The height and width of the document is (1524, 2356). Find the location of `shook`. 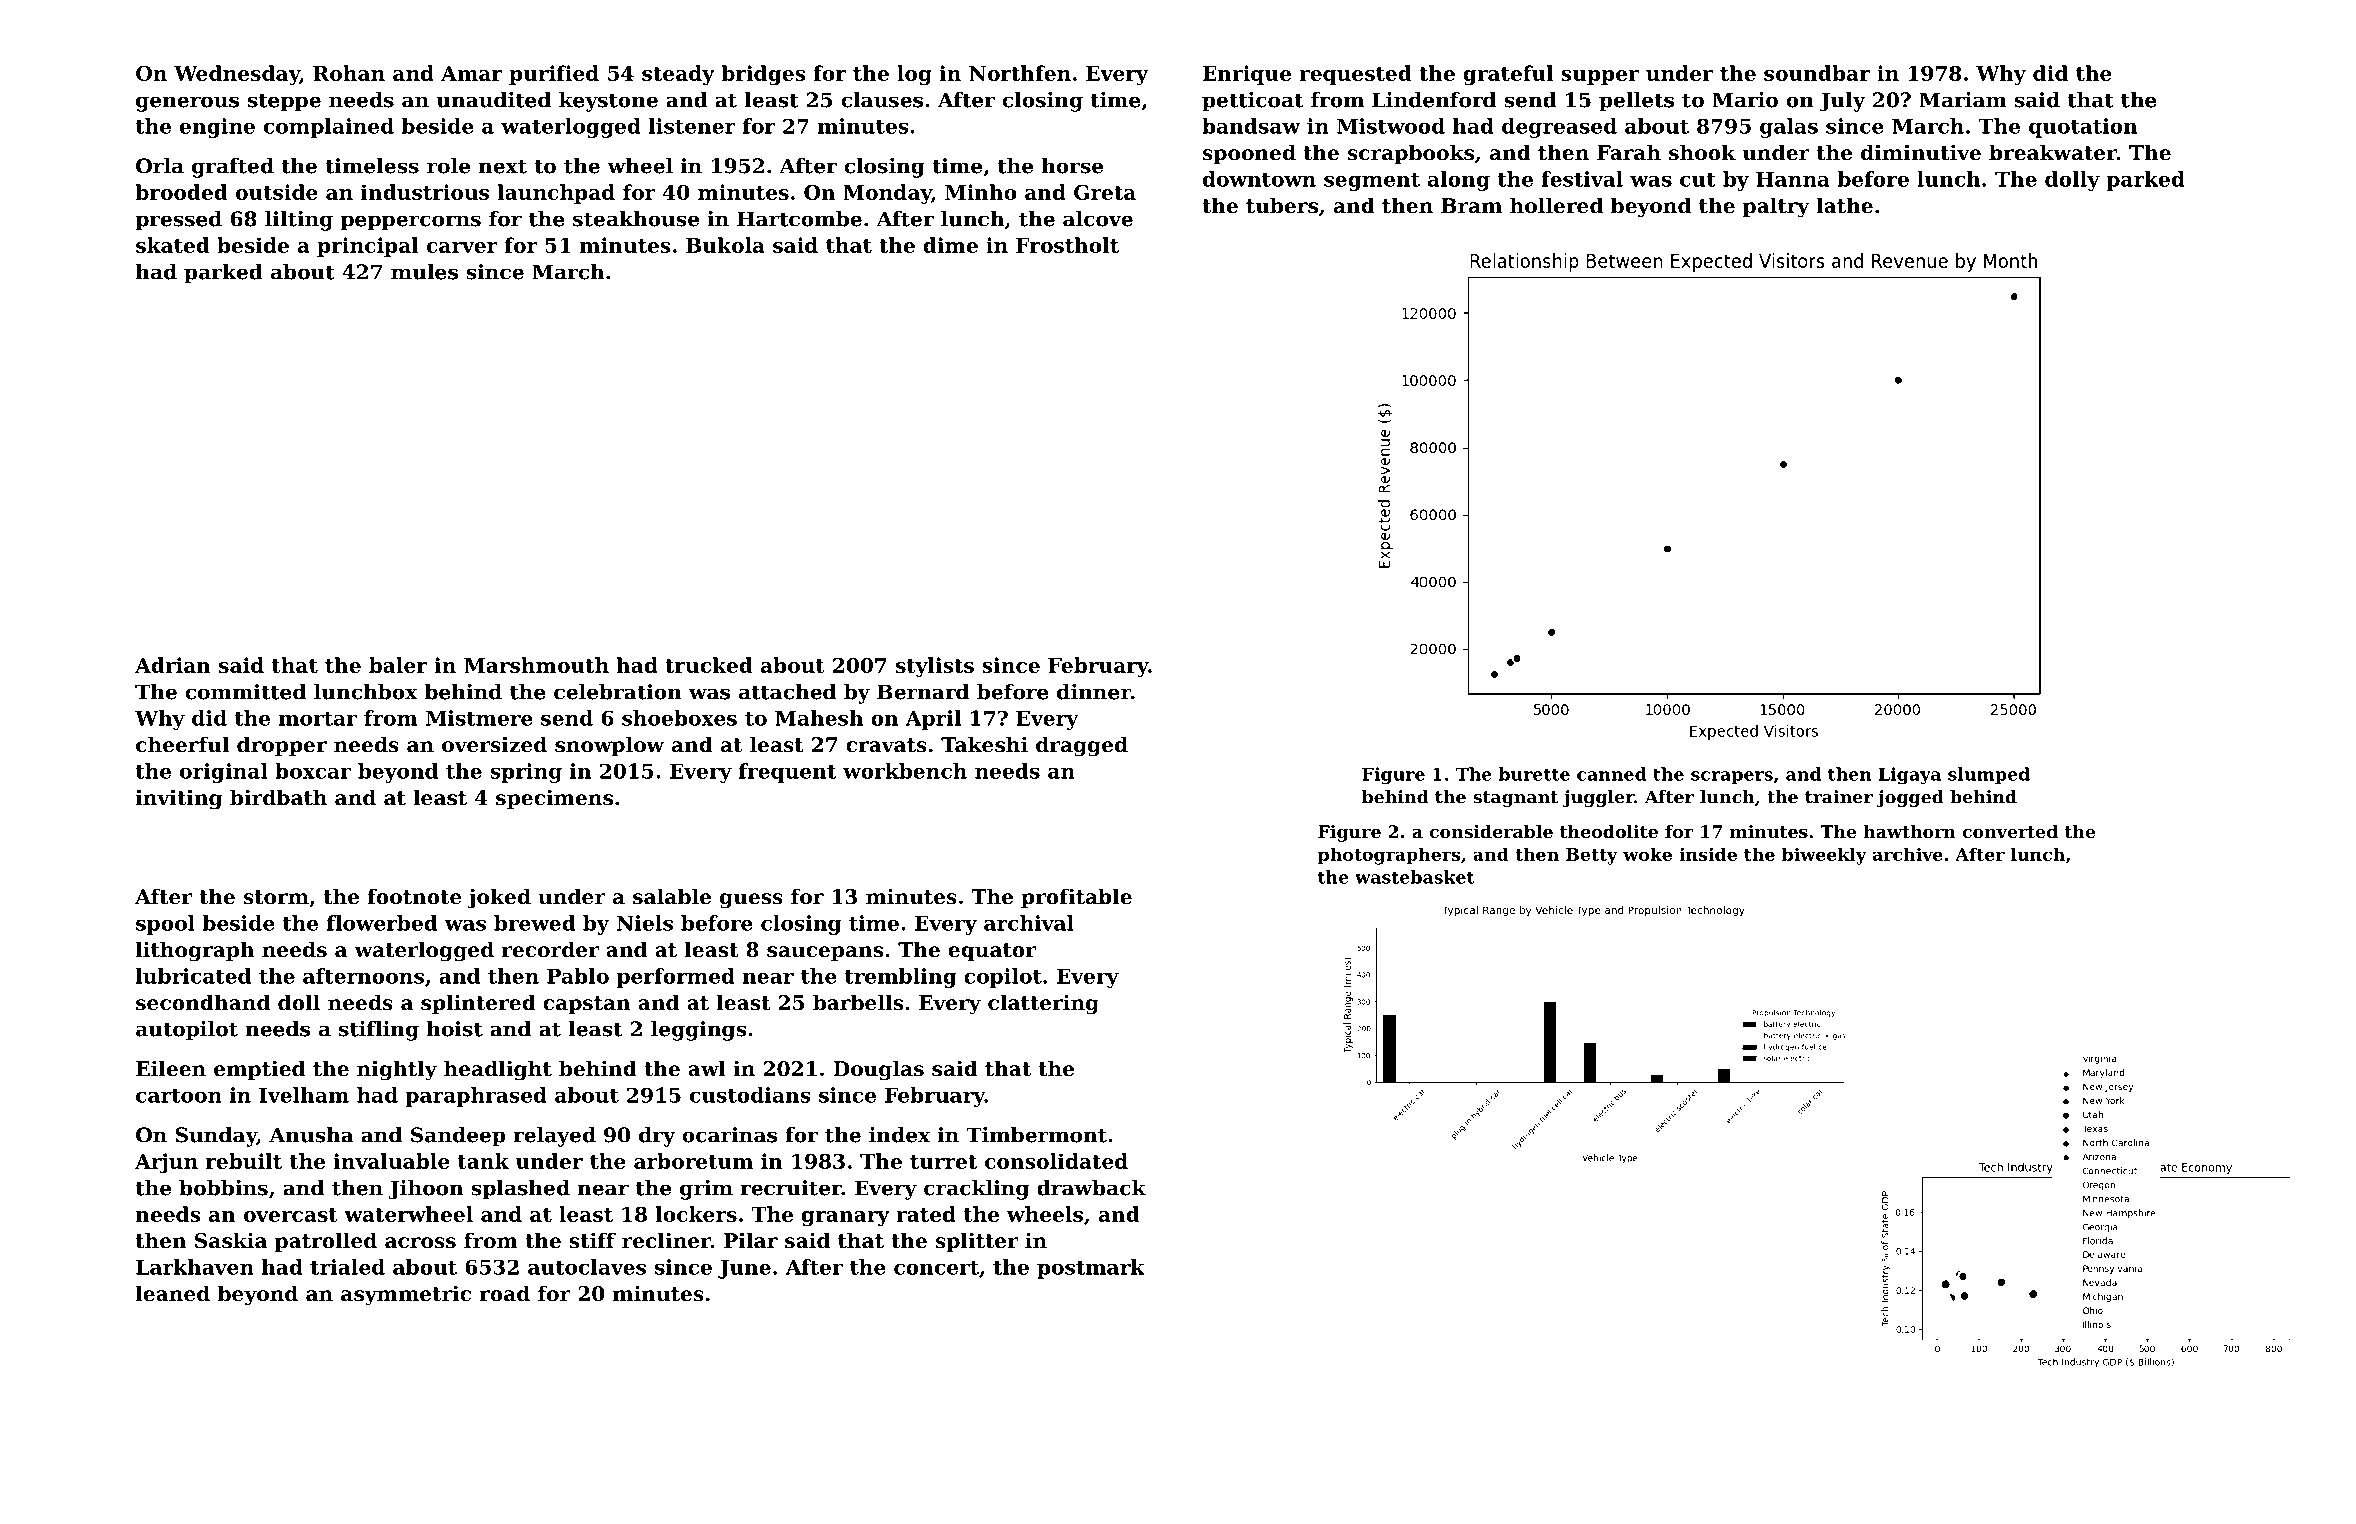

shook is located at coordinates (1702, 152).
